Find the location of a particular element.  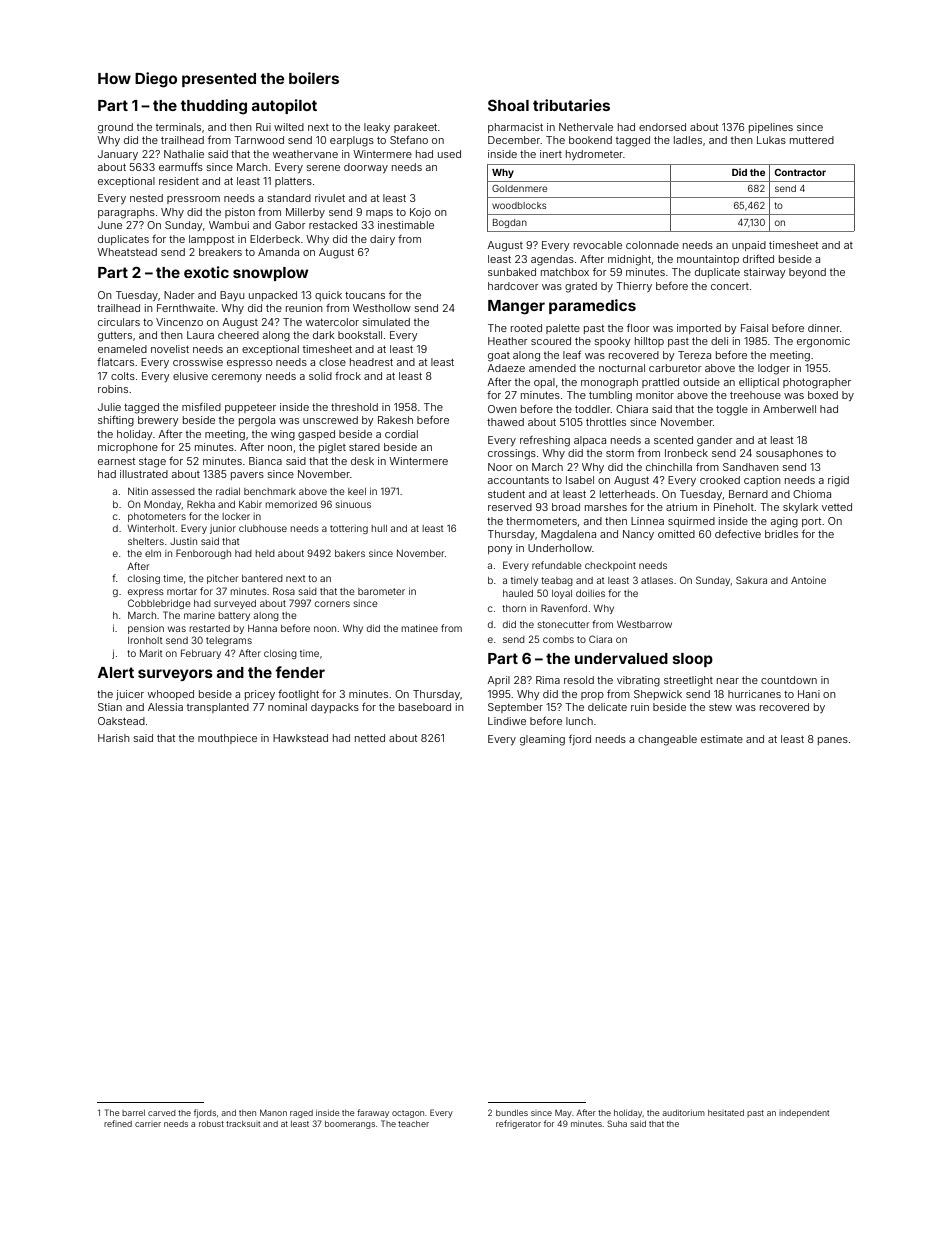

netted is located at coordinates (370, 738).
